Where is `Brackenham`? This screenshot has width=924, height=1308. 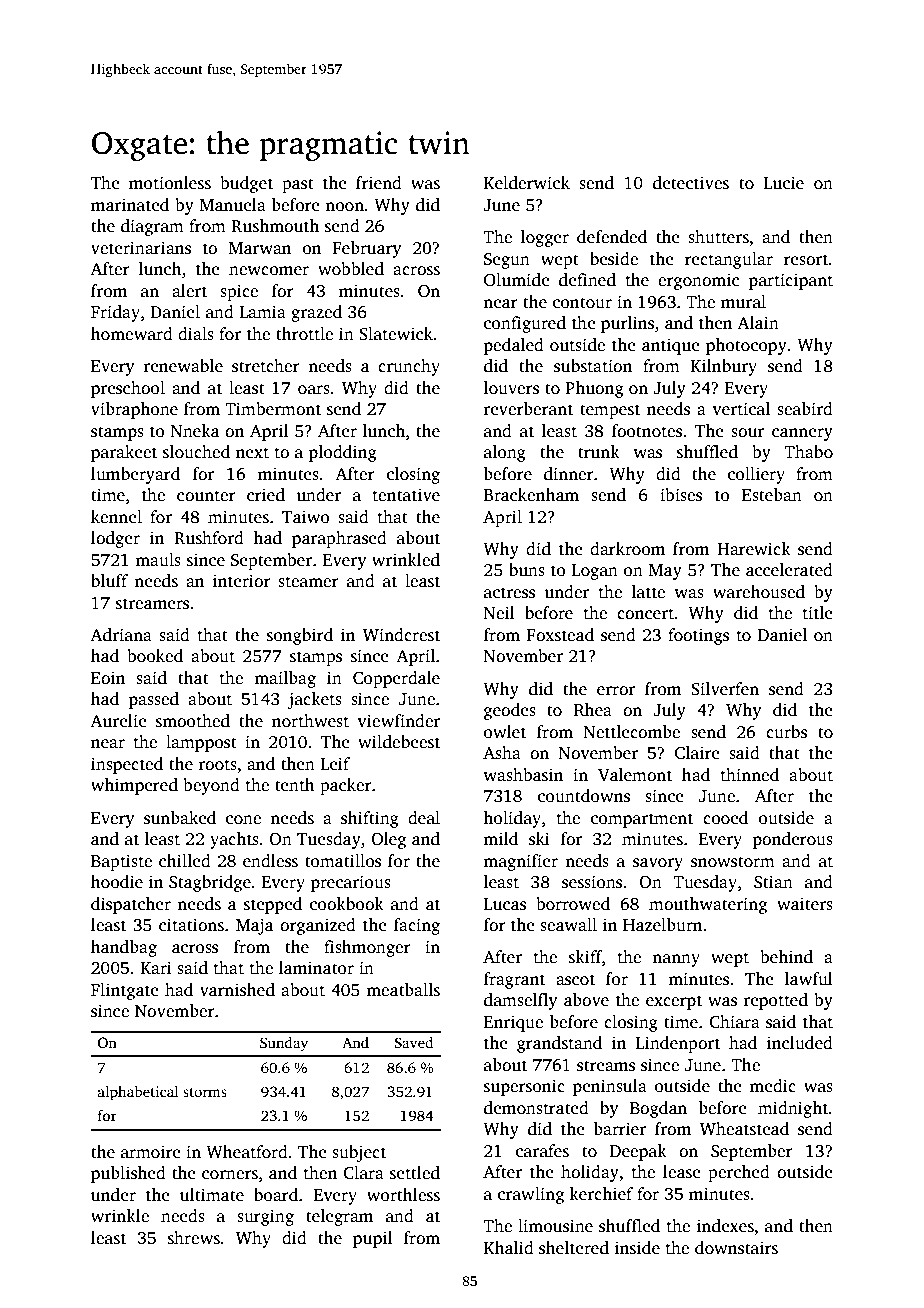 Brackenham is located at coordinates (531, 495).
